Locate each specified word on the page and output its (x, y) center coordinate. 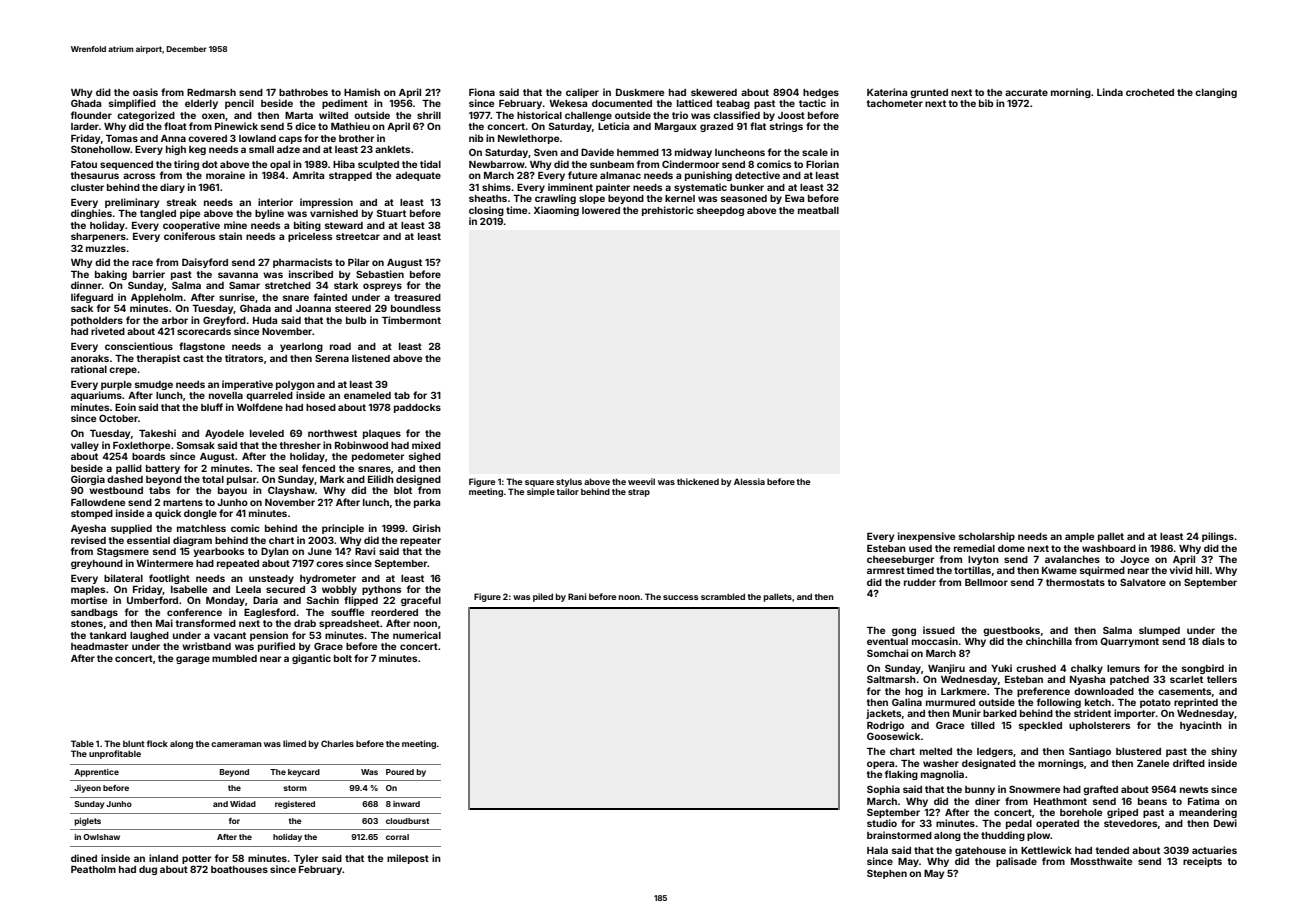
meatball (818, 210)
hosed (321, 407)
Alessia (749, 481)
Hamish (362, 92)
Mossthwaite (1101, 861)
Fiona (482, 92)
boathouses (239, 869)
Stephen (887, 874)
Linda (1110, 92)
